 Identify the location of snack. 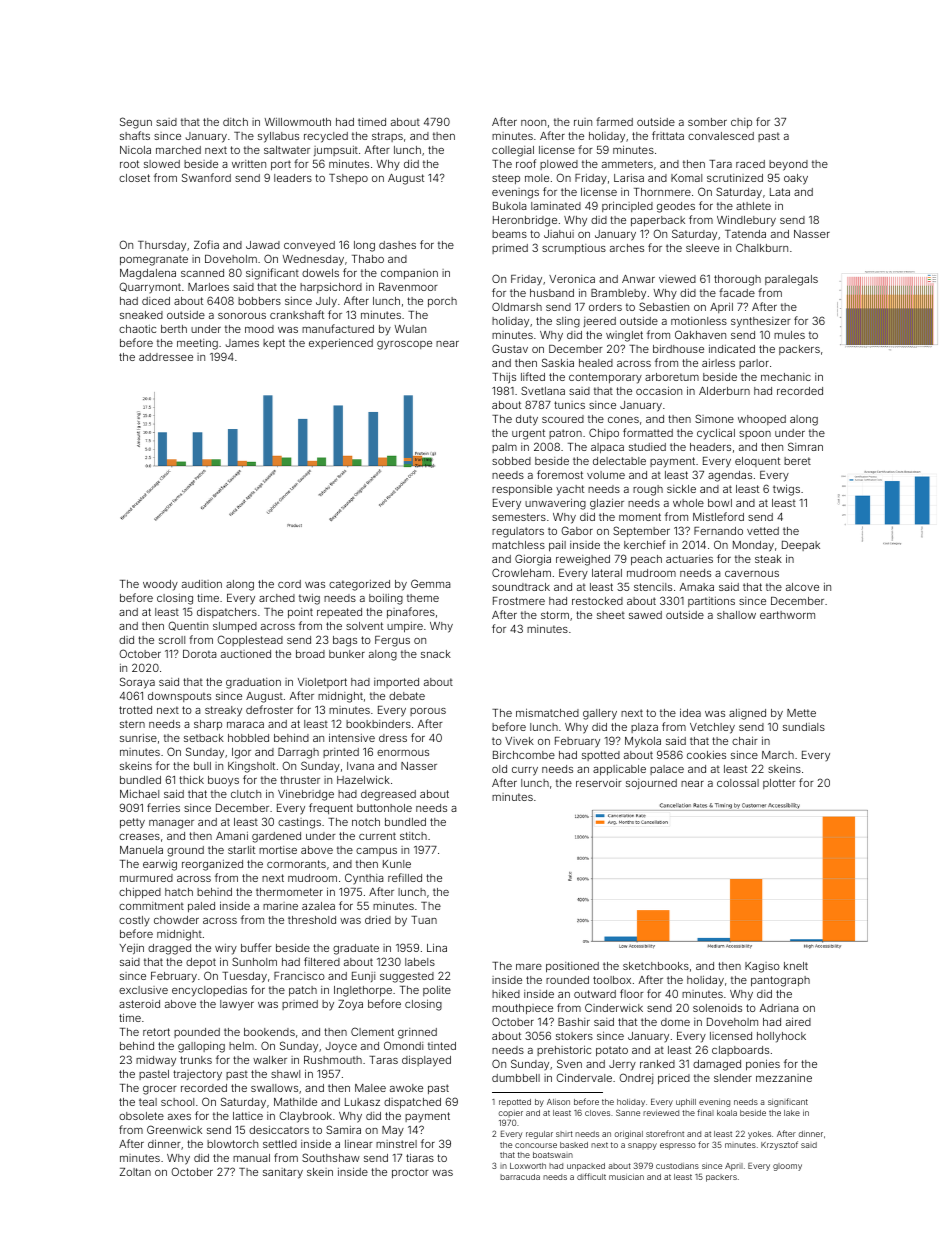
(436, 654).
